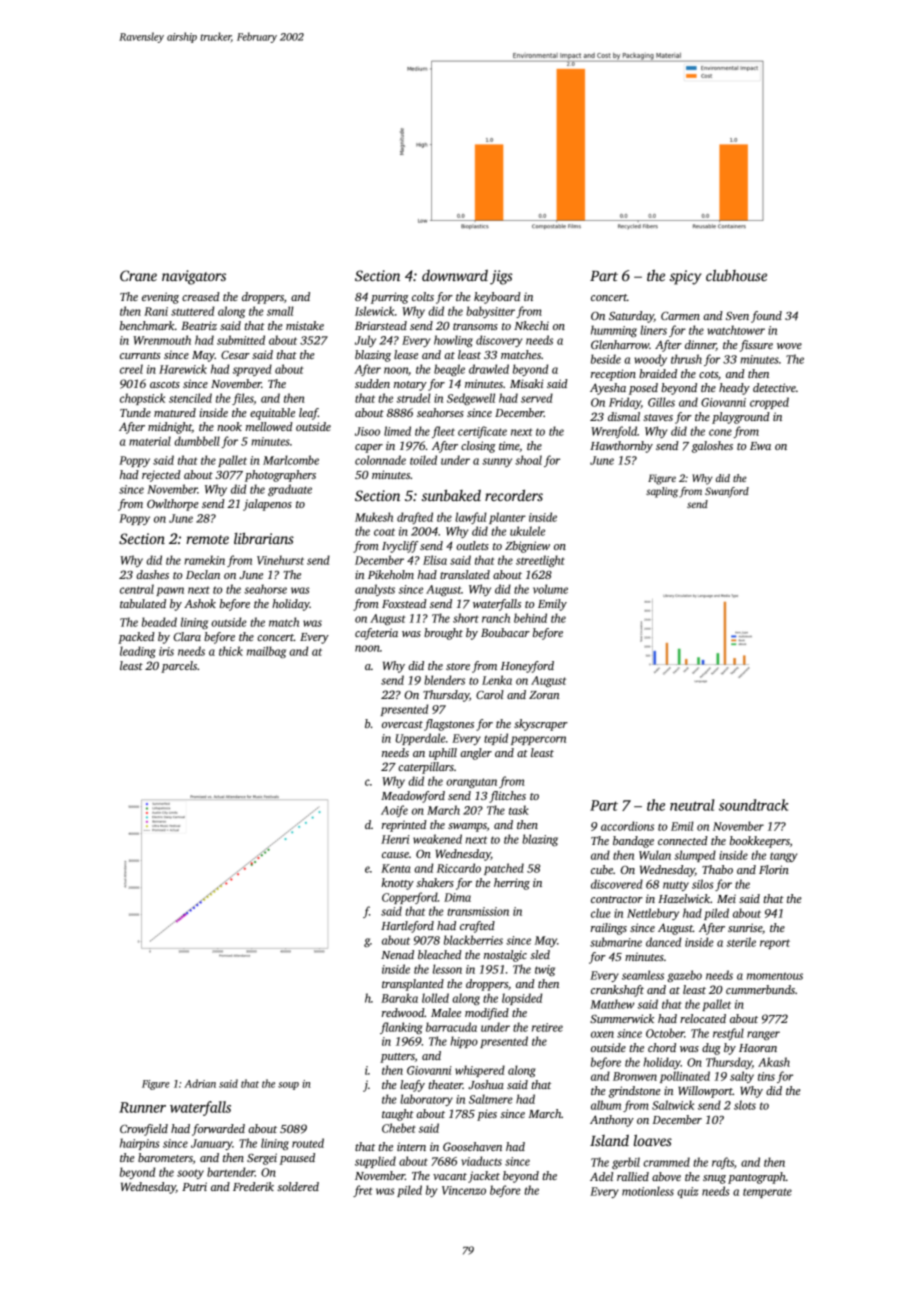 This screenshot has width=924, height=1308. I want to click on soldered, so click(298, 1186).
